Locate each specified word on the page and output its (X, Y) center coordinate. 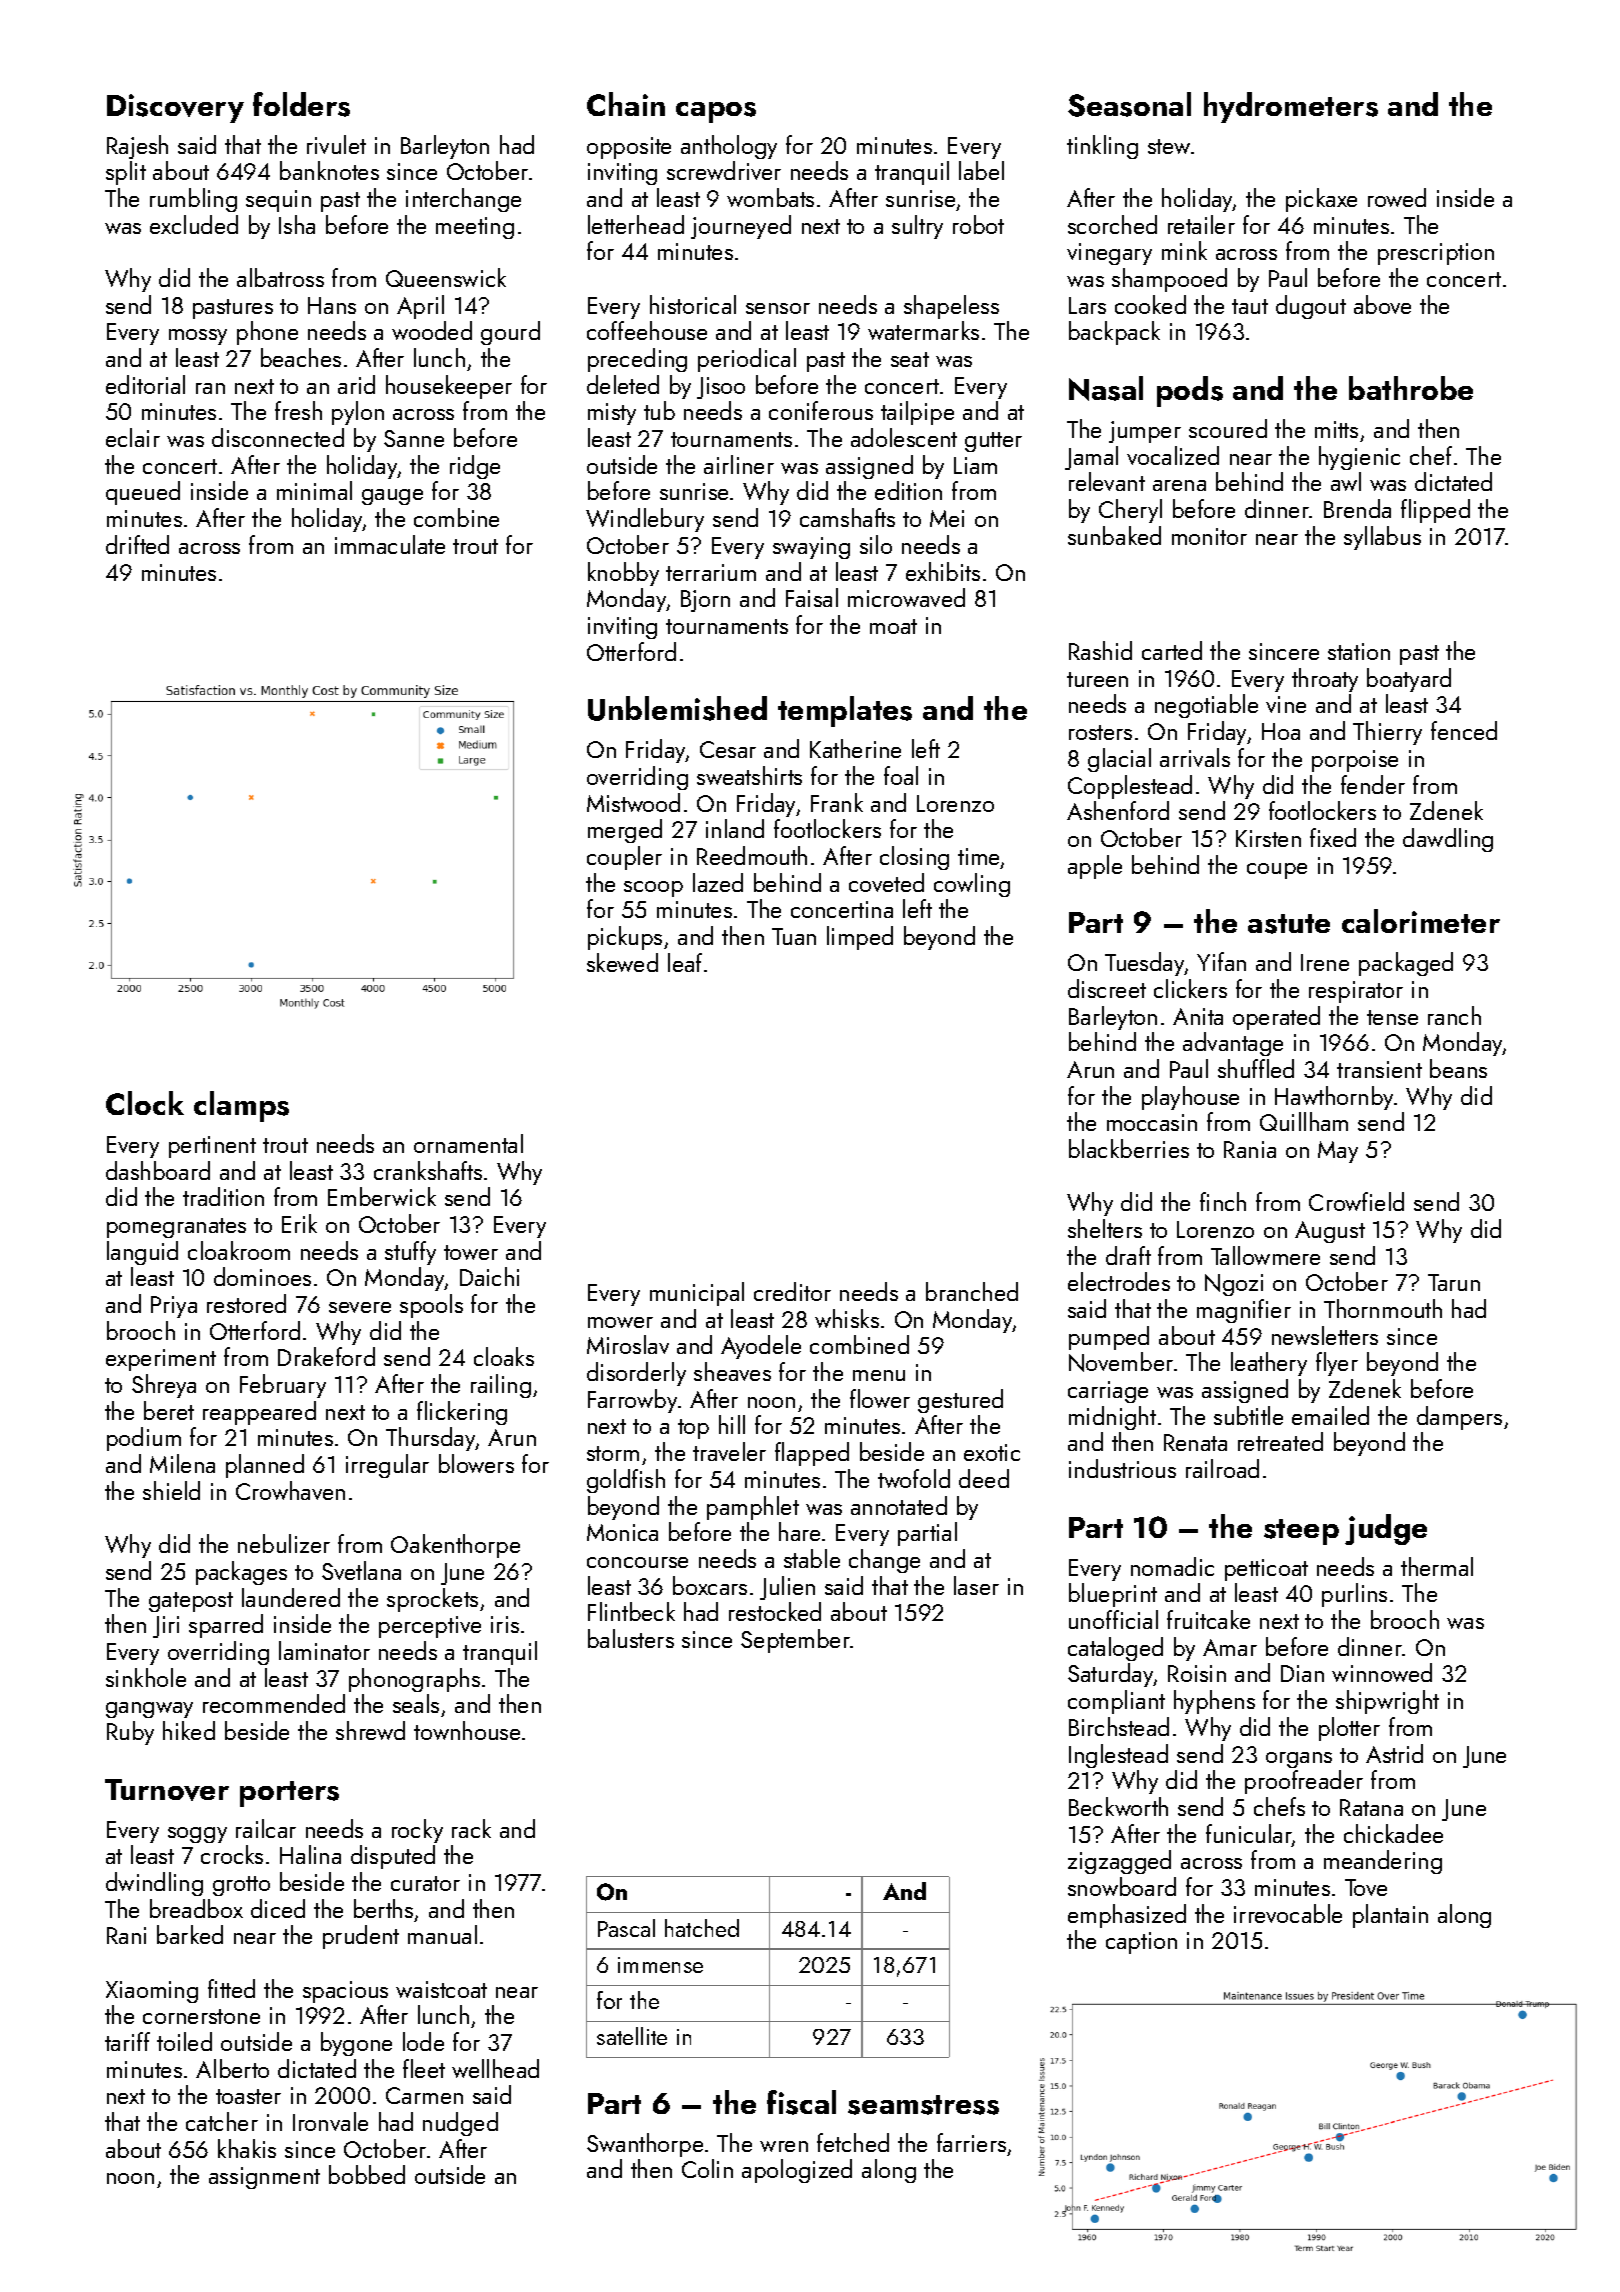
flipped (1435, 511)
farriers (971, 2142)
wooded (432, 330)
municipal (697, 1294)
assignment (264, 2178)
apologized (797, 2171)
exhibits (943, 571)
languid (142, 1253)
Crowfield (1356, 1201)
